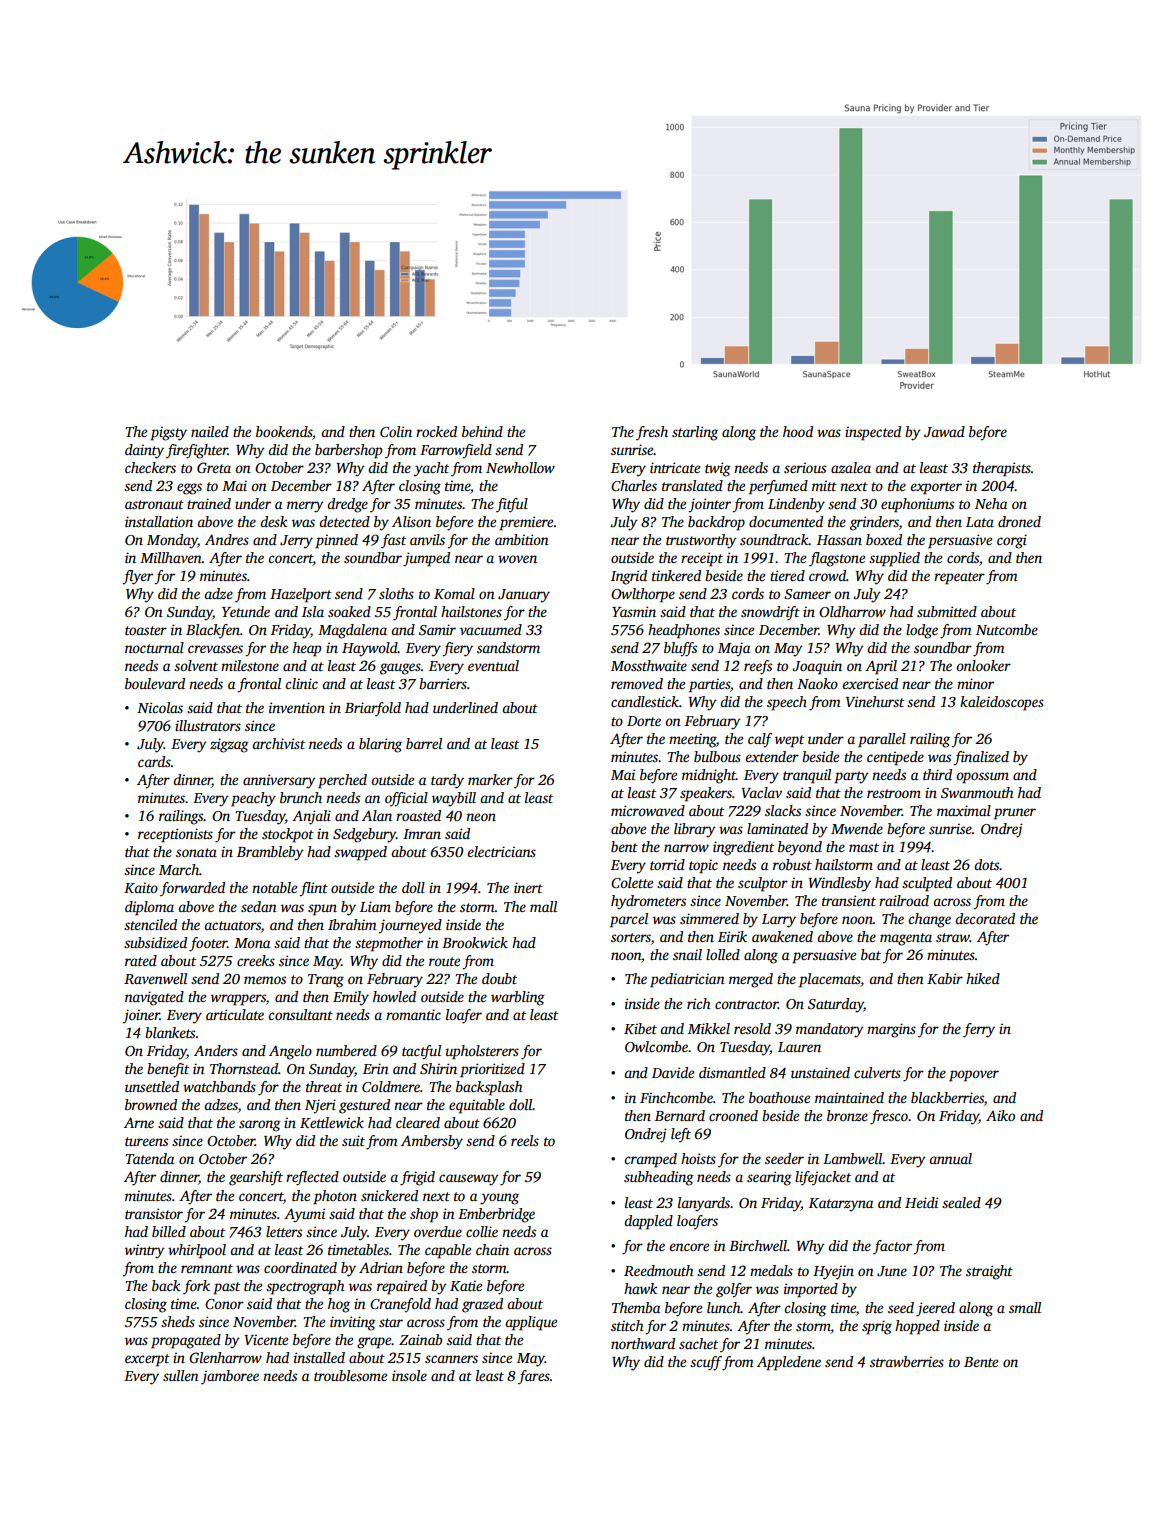  I want to click on nailed, so click(210, 431).
